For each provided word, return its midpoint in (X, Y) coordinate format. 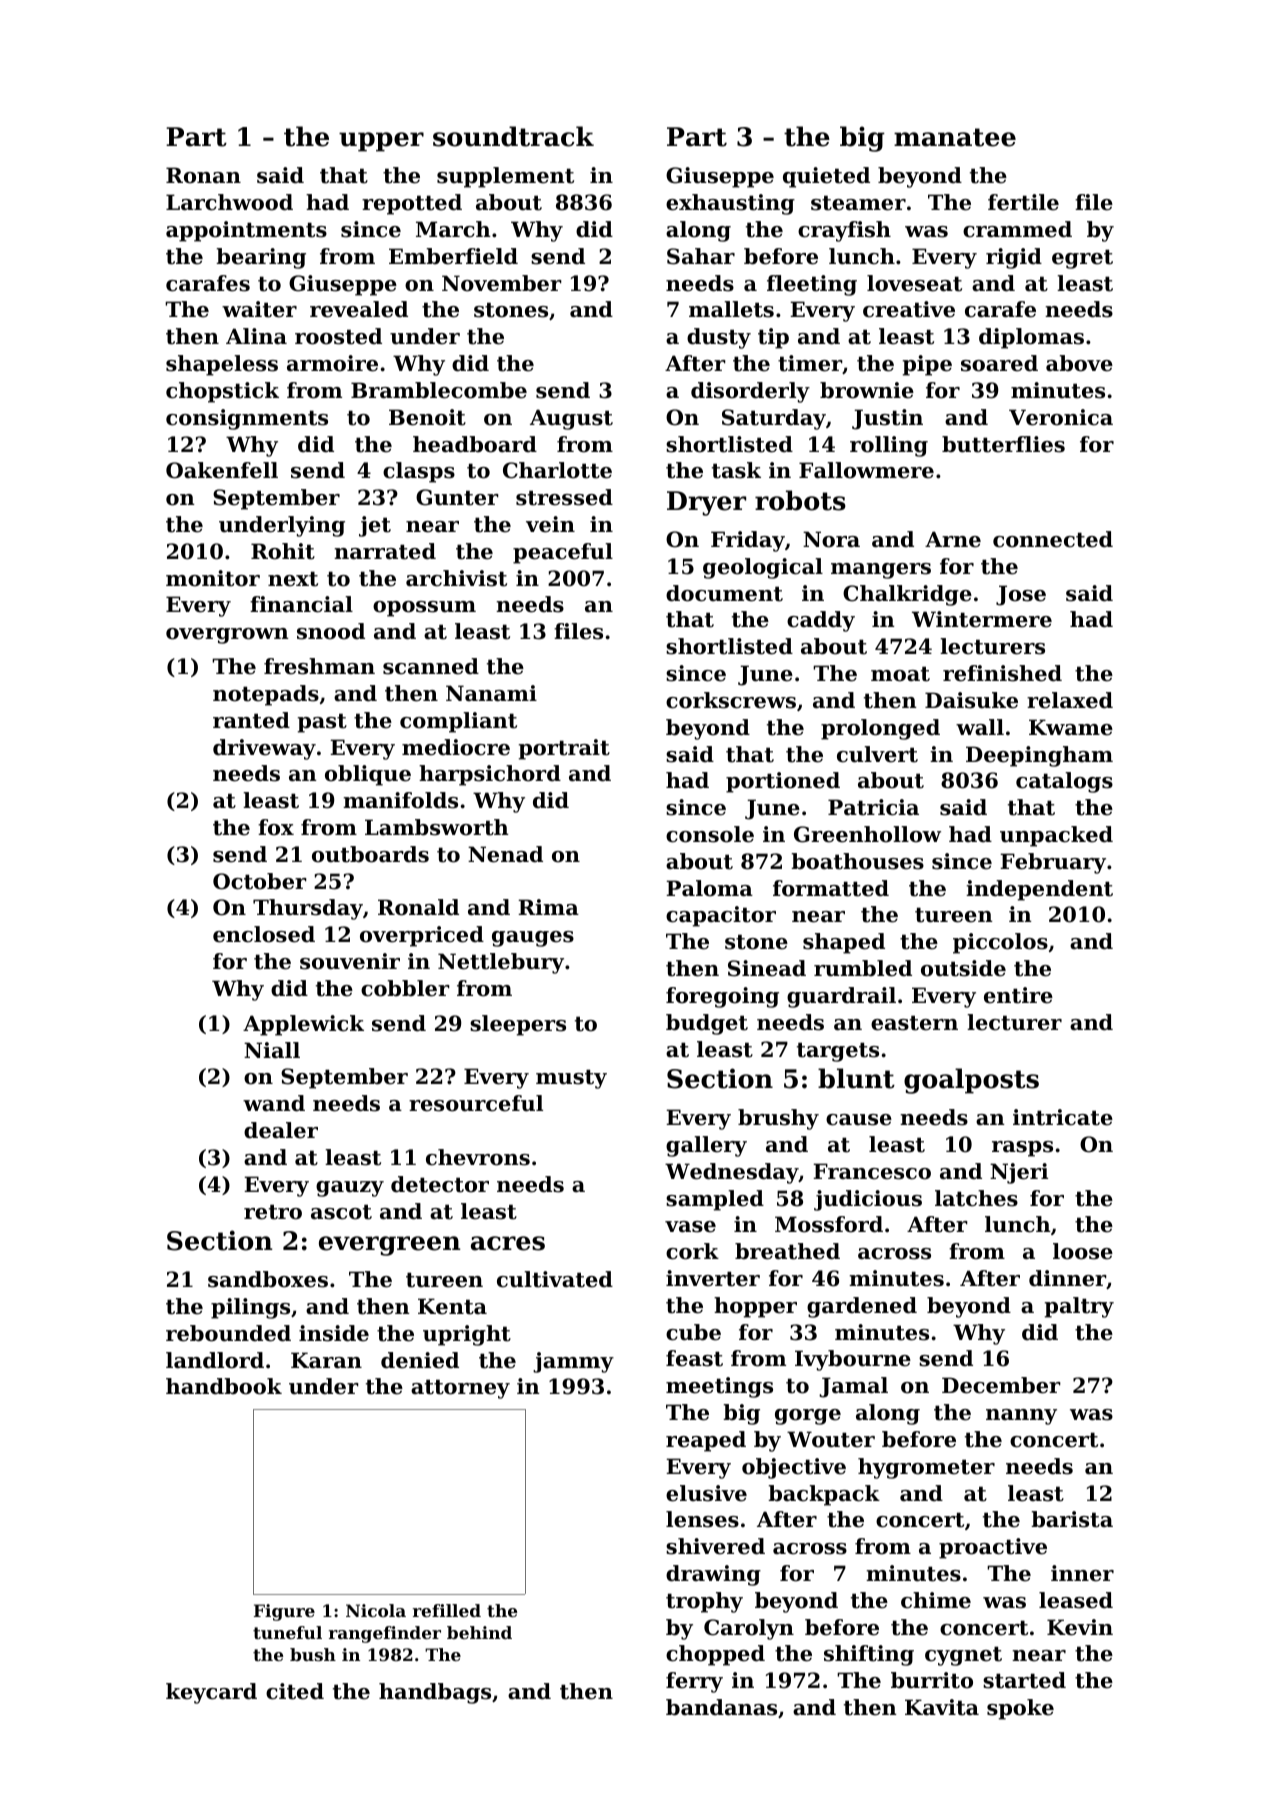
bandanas (721, 1707)
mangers (881, 571)
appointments (246, 231)
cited (295, 1691)
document (724, 593)
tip (773, 338)
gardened (862, 1307)
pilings (250, 1308)
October (260, 881)
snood (331, 631)
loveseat (914, 283)
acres (508, 1243)
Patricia (873, 807)
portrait (564, 749)
